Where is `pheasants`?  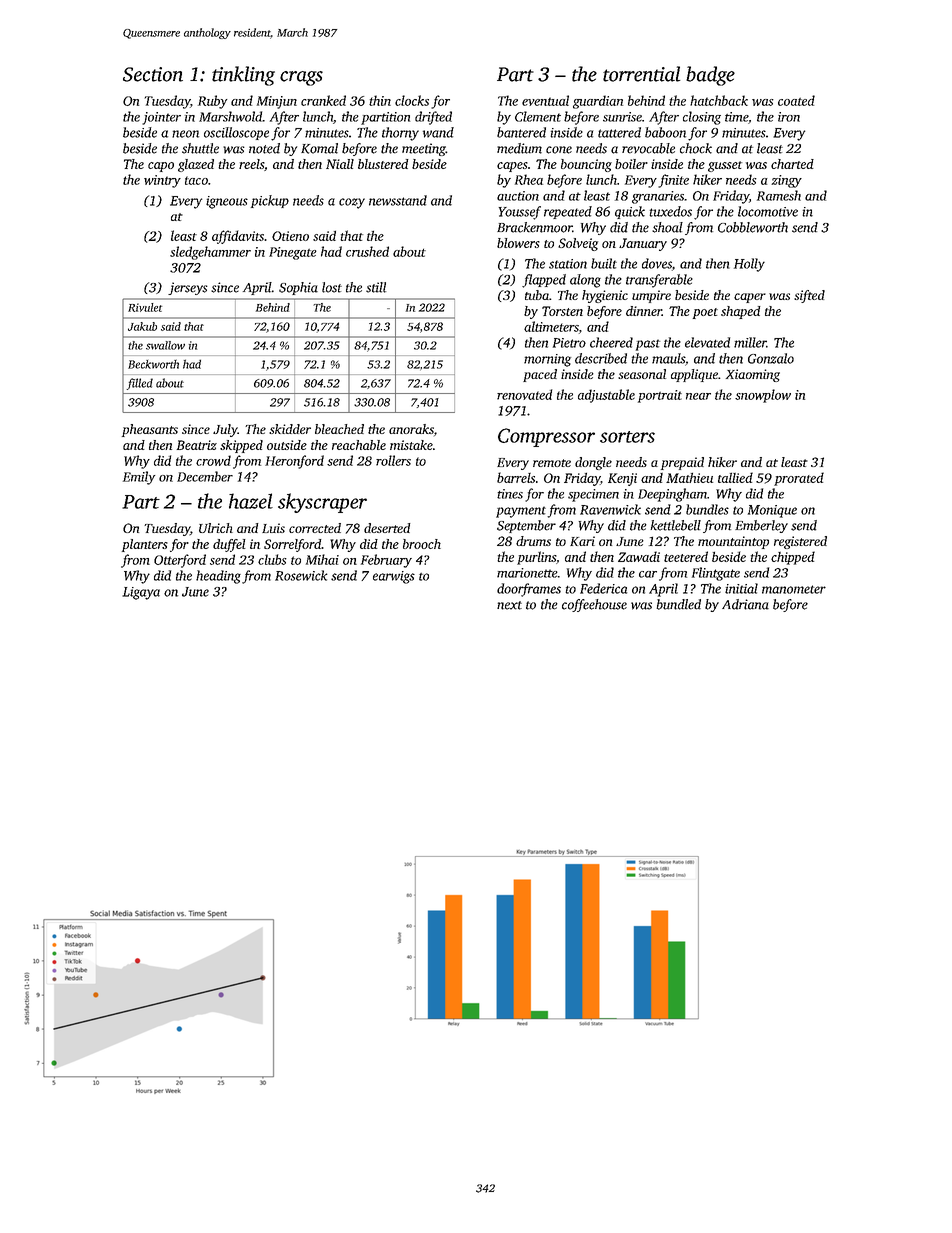
pheasants is located at coordinates (150, 430).
